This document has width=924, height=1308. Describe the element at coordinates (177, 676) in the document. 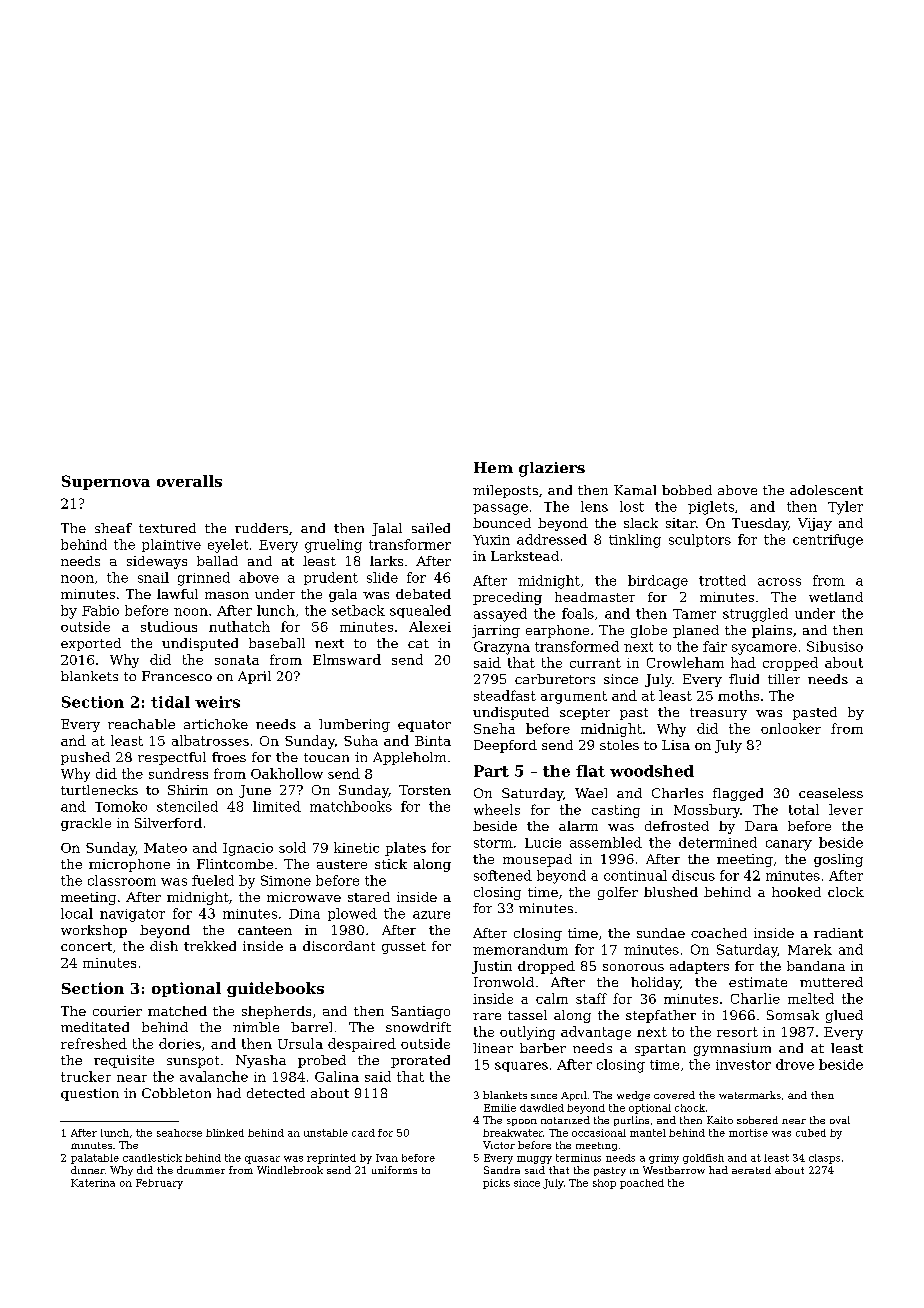

I see `Francesco` at that location.
